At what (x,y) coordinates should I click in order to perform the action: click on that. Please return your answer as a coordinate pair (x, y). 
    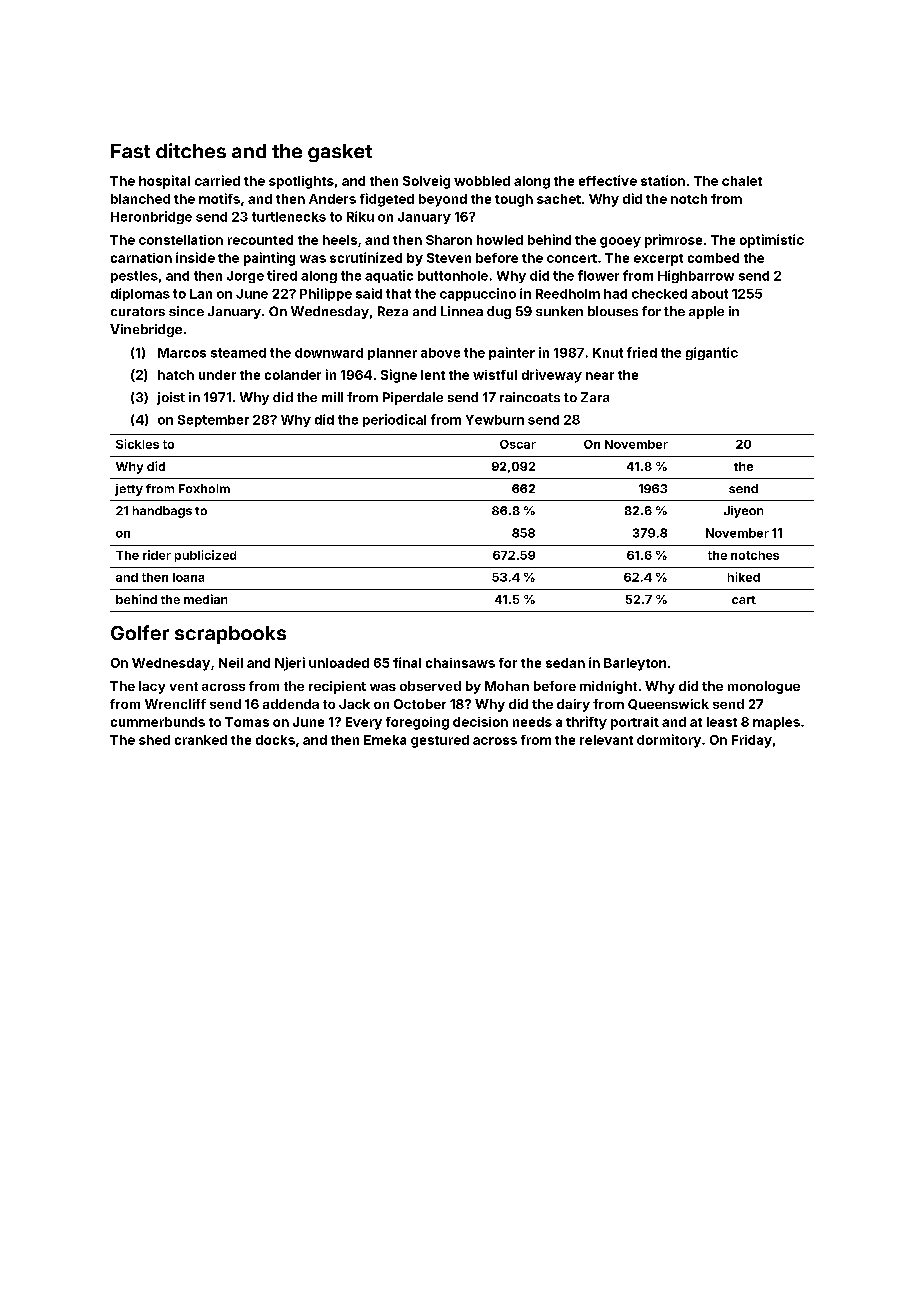
    Looking at the image, I should click on (398, 294).
